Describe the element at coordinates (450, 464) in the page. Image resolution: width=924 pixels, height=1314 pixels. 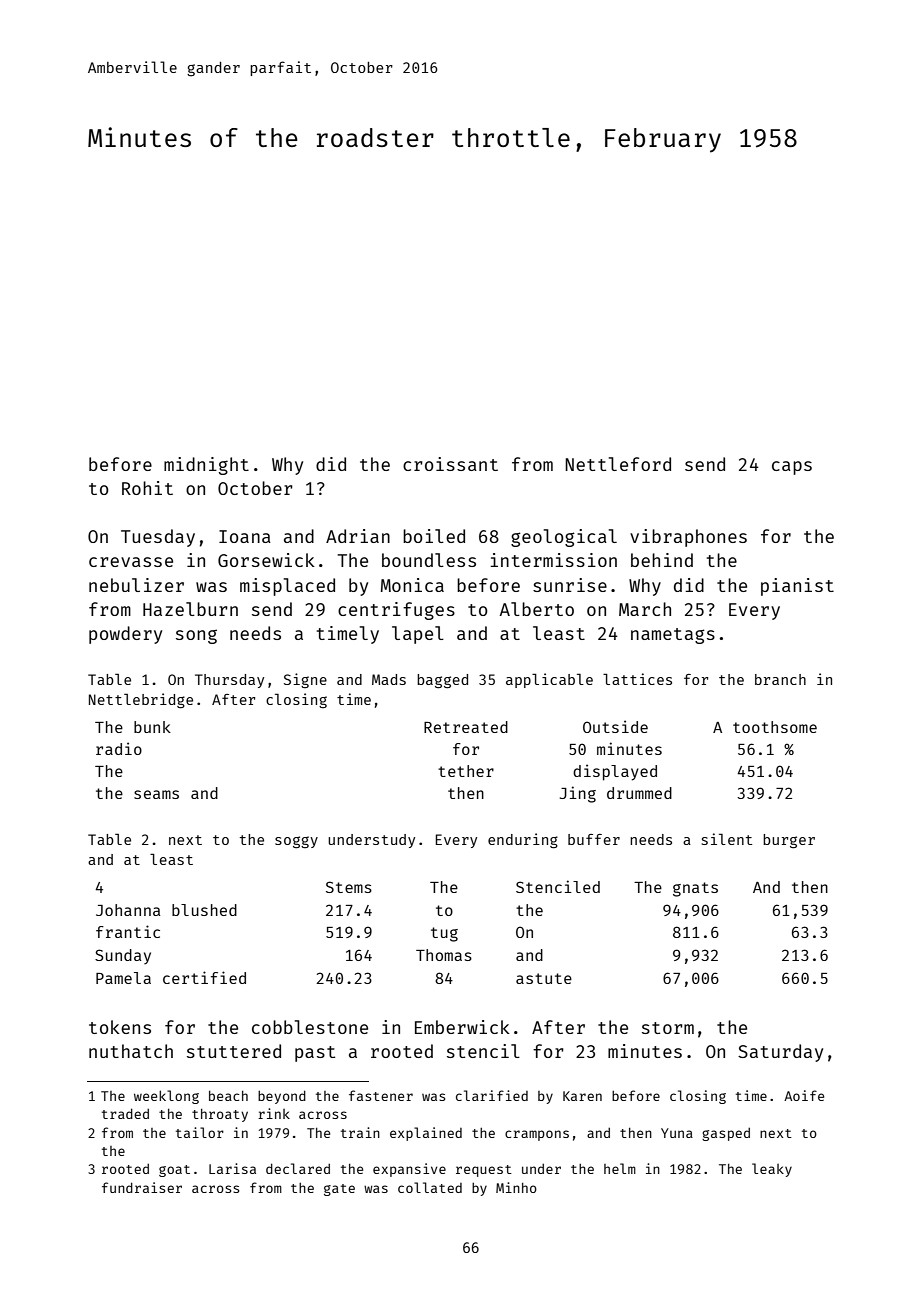
I see `croissant` at that location.
